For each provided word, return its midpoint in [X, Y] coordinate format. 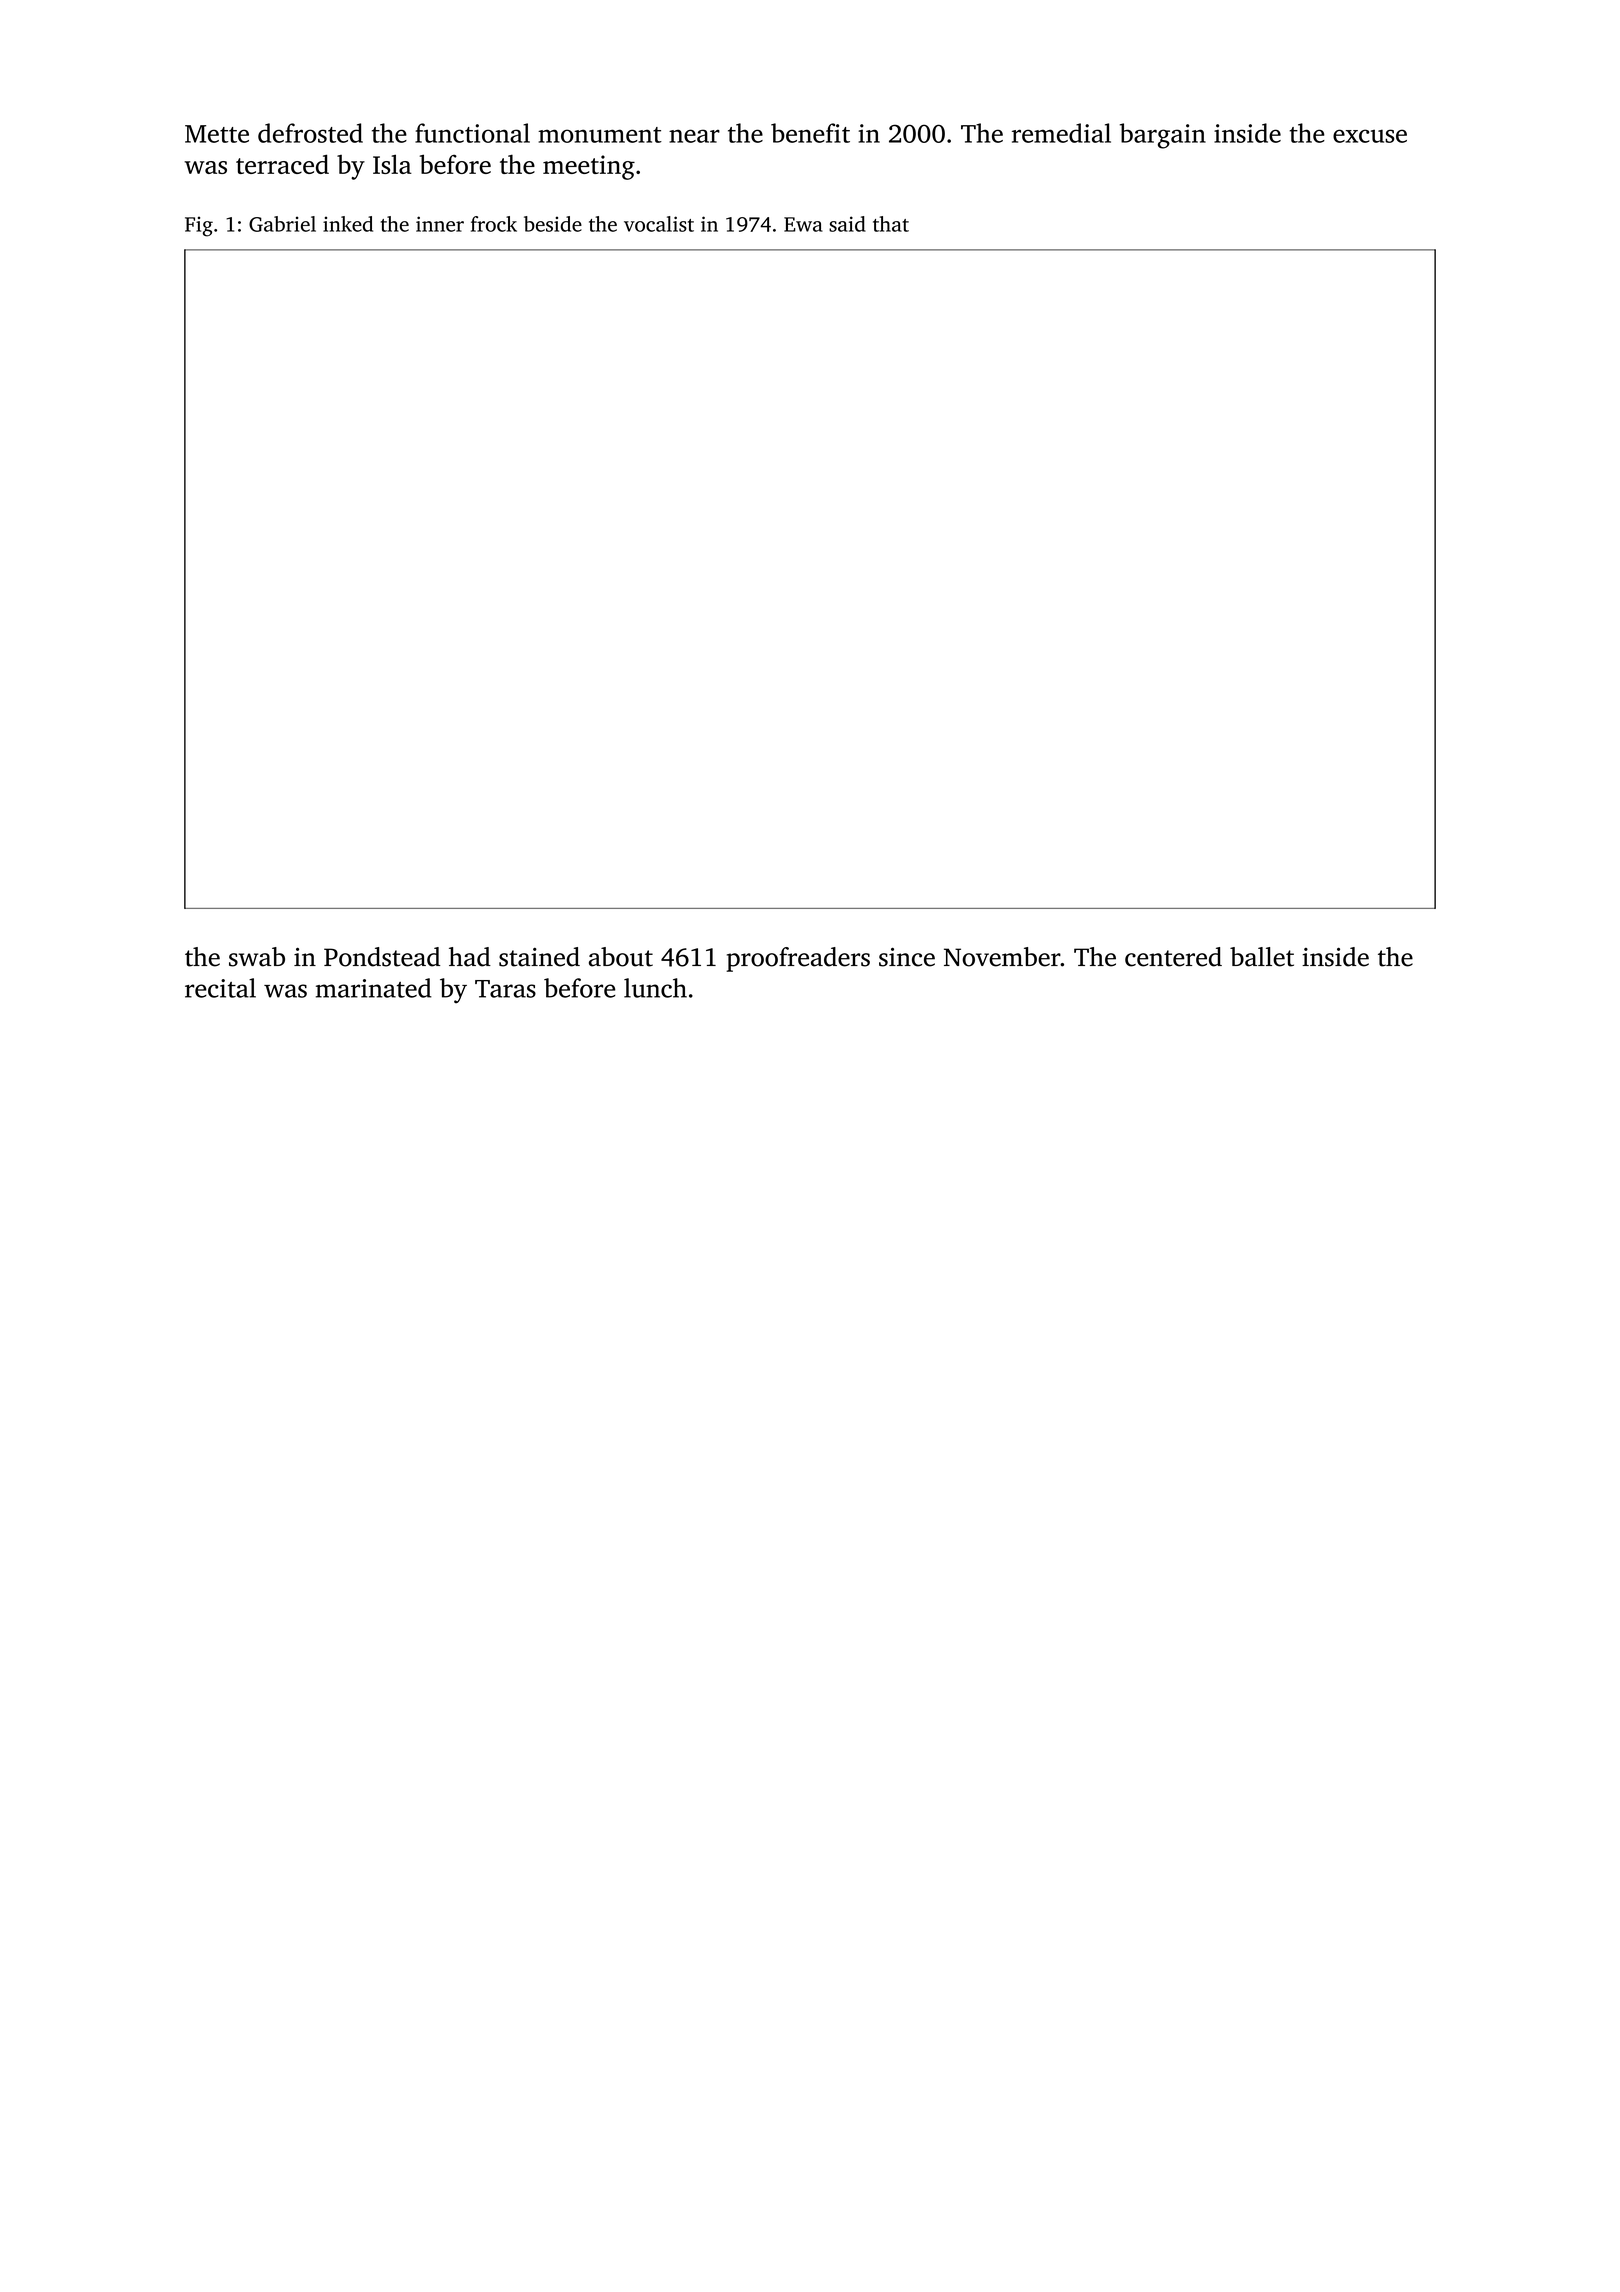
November [1002, 957]
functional [472, 133]
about [621, 957]
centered [1173, 957]
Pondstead [382, 957]
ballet [1262, 957]
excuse [1370, 136]
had [470, 957]
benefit [810, 133]
